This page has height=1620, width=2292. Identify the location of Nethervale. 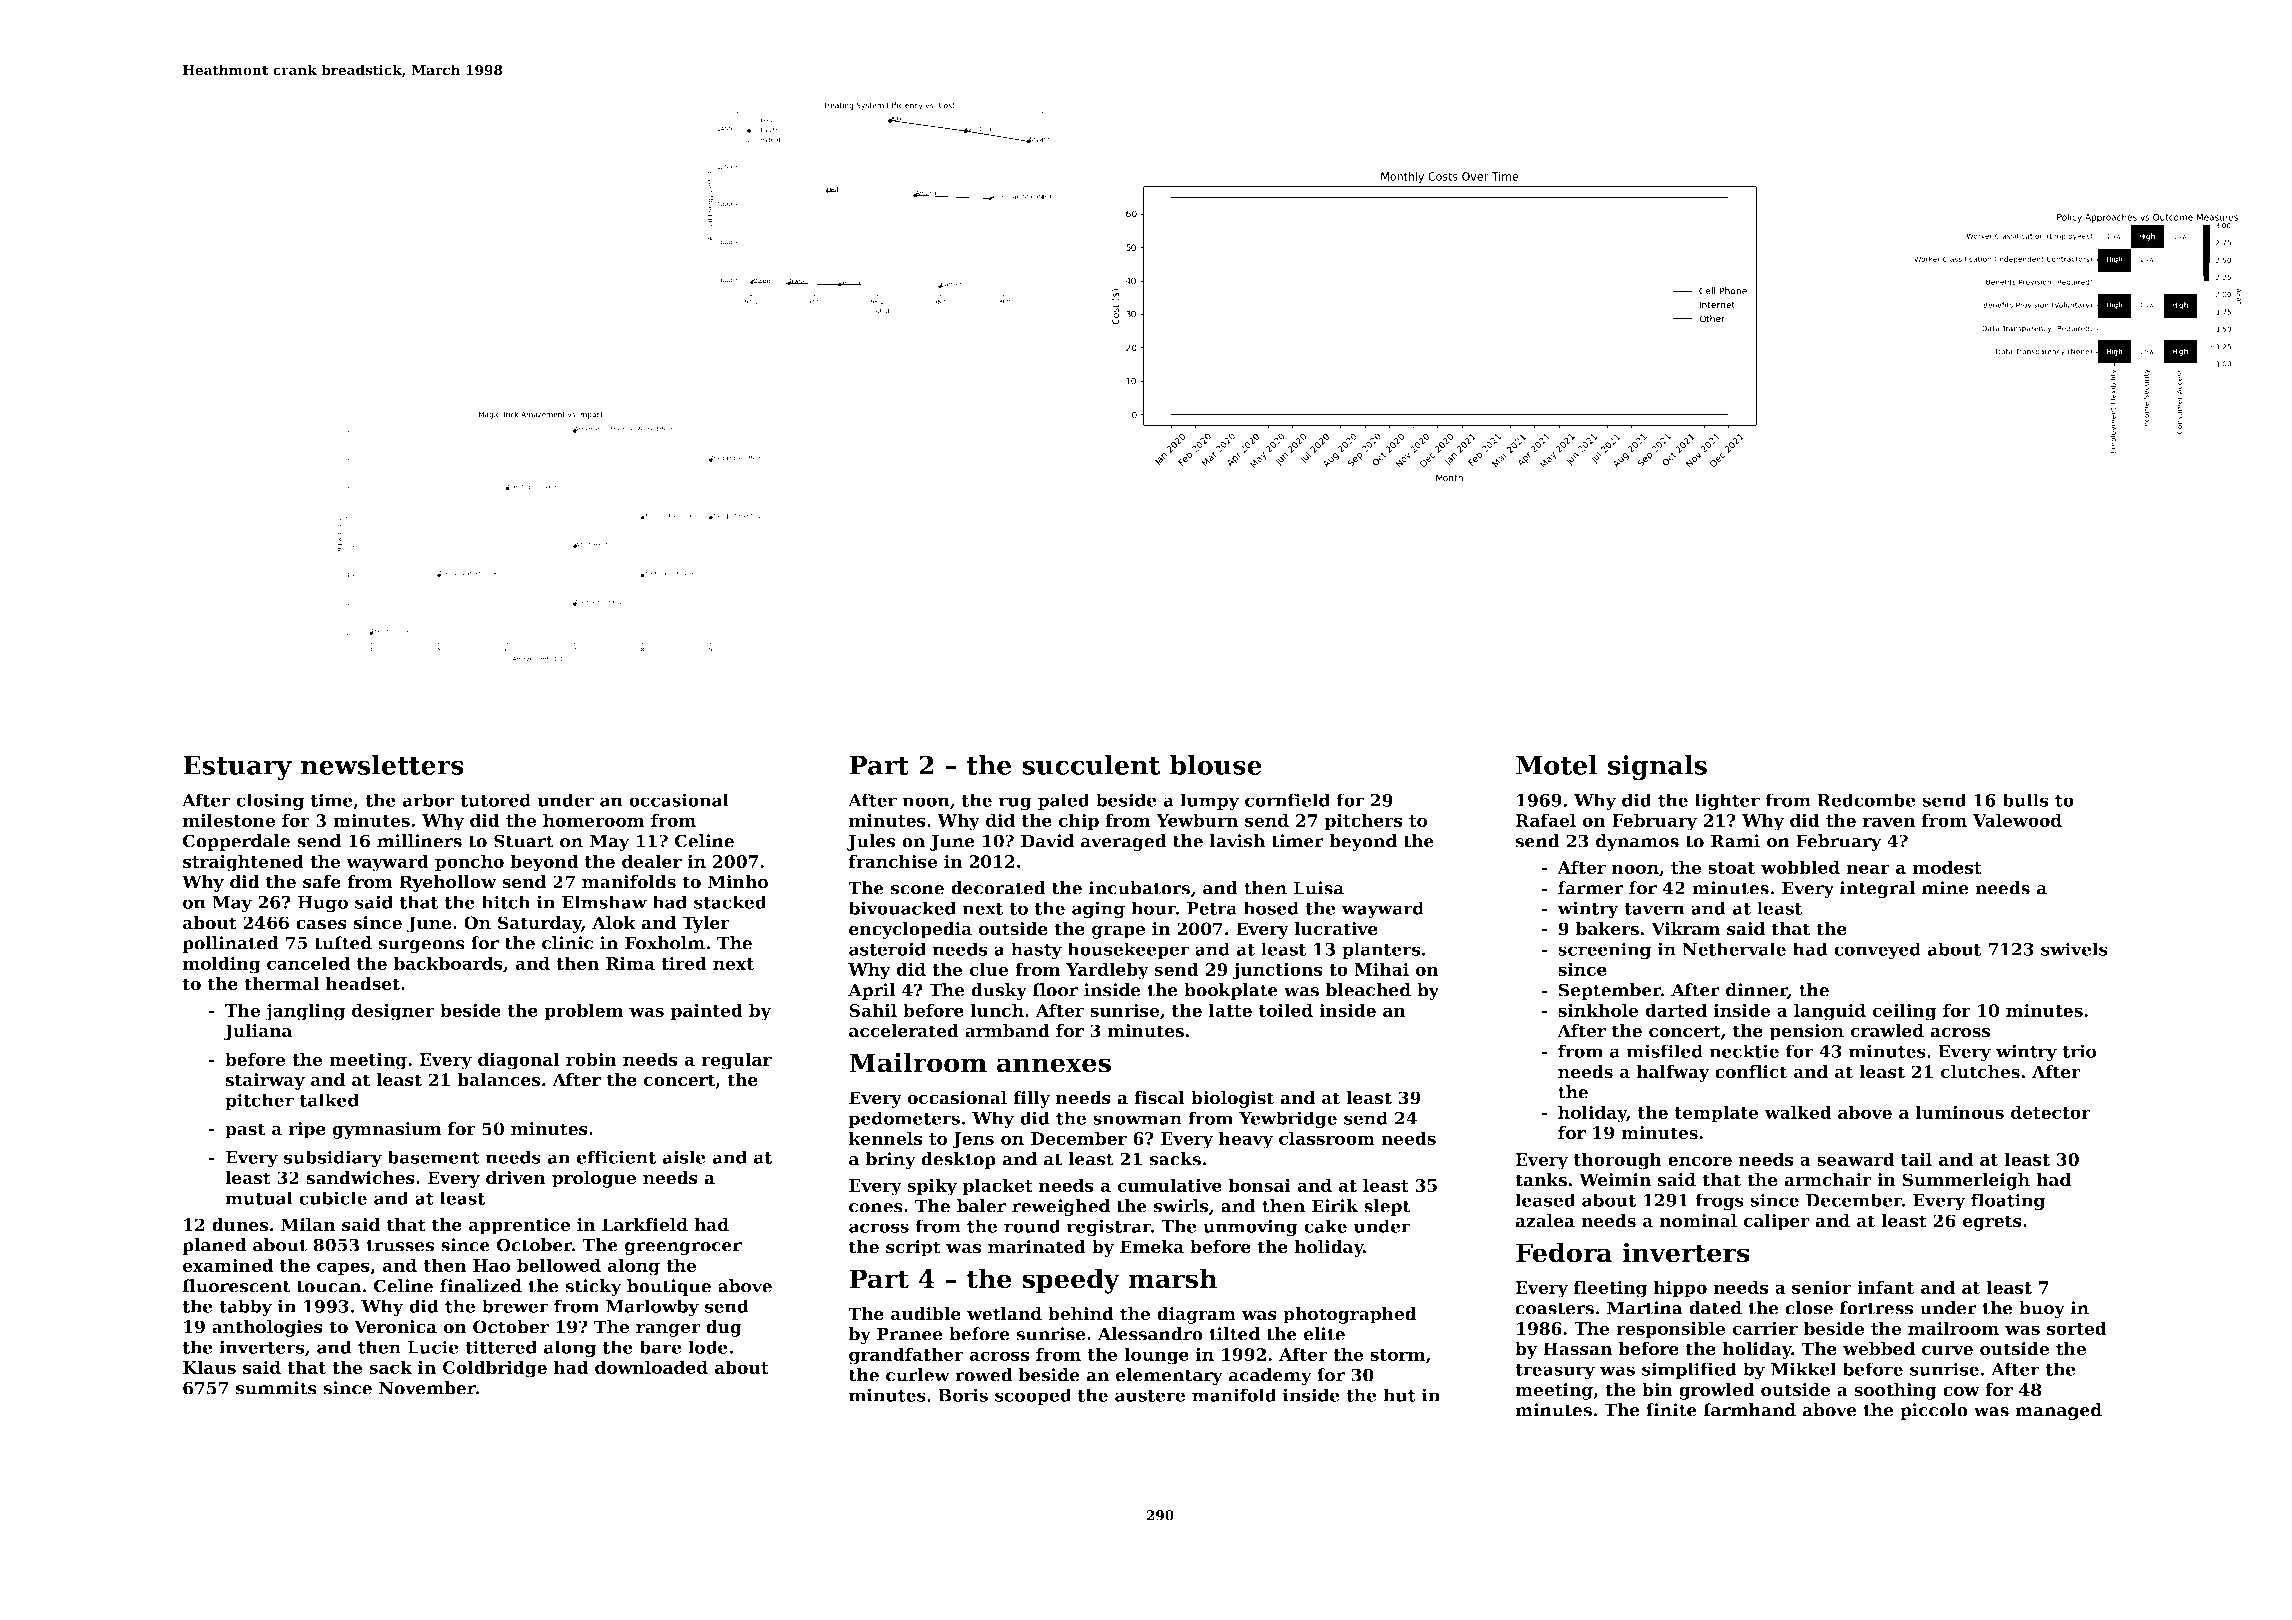
(1734, 949).
